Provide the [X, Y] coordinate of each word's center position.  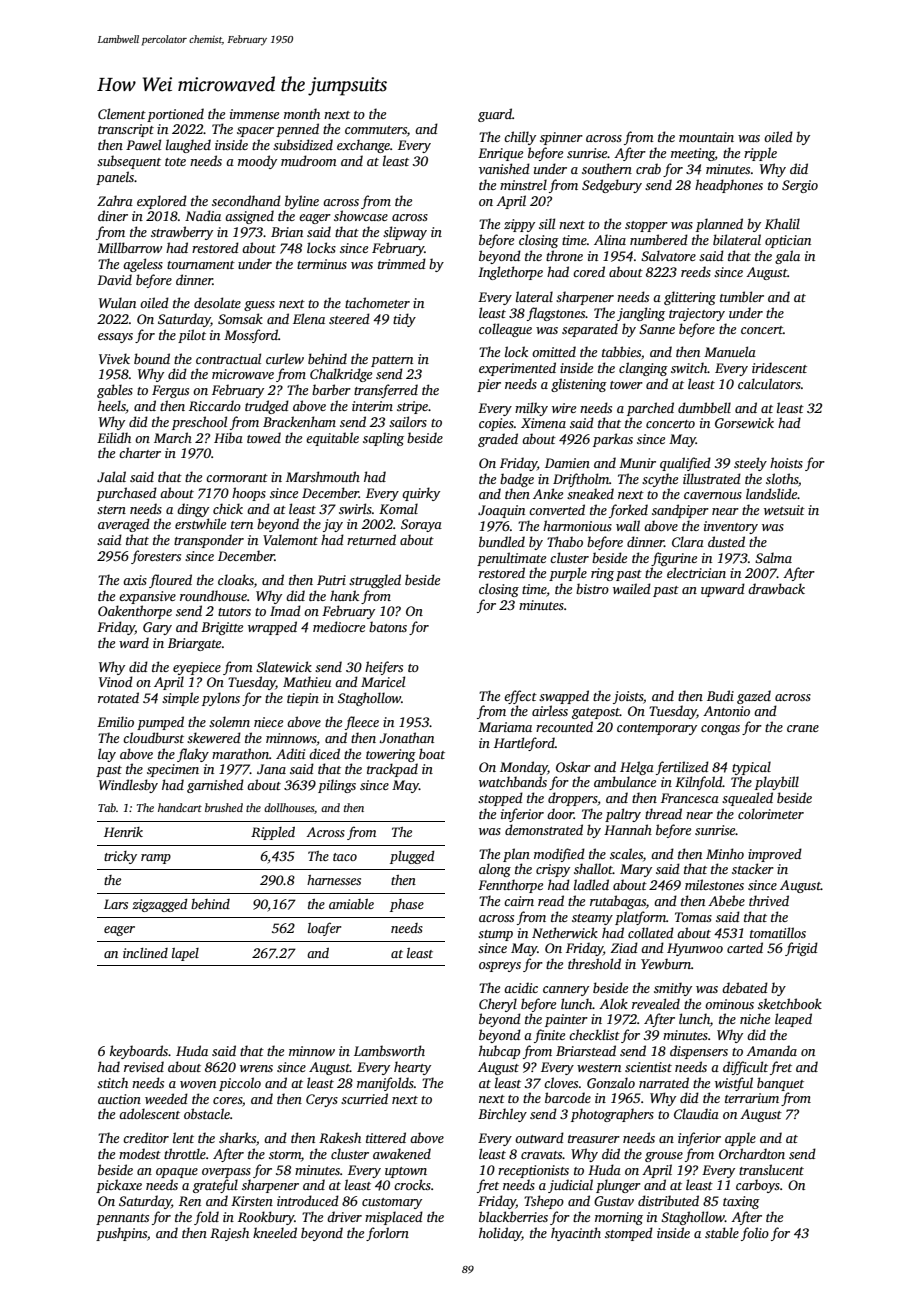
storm [285, 1155]
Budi [720, 695]
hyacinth [576, 1234]
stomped [629, 1234]
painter [566, 1020]
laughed [188, 146]
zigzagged [160, 905]
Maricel [383, 681]
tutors [234, 612]
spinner [561, 138]
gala [787, 257]
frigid [801, 949]
